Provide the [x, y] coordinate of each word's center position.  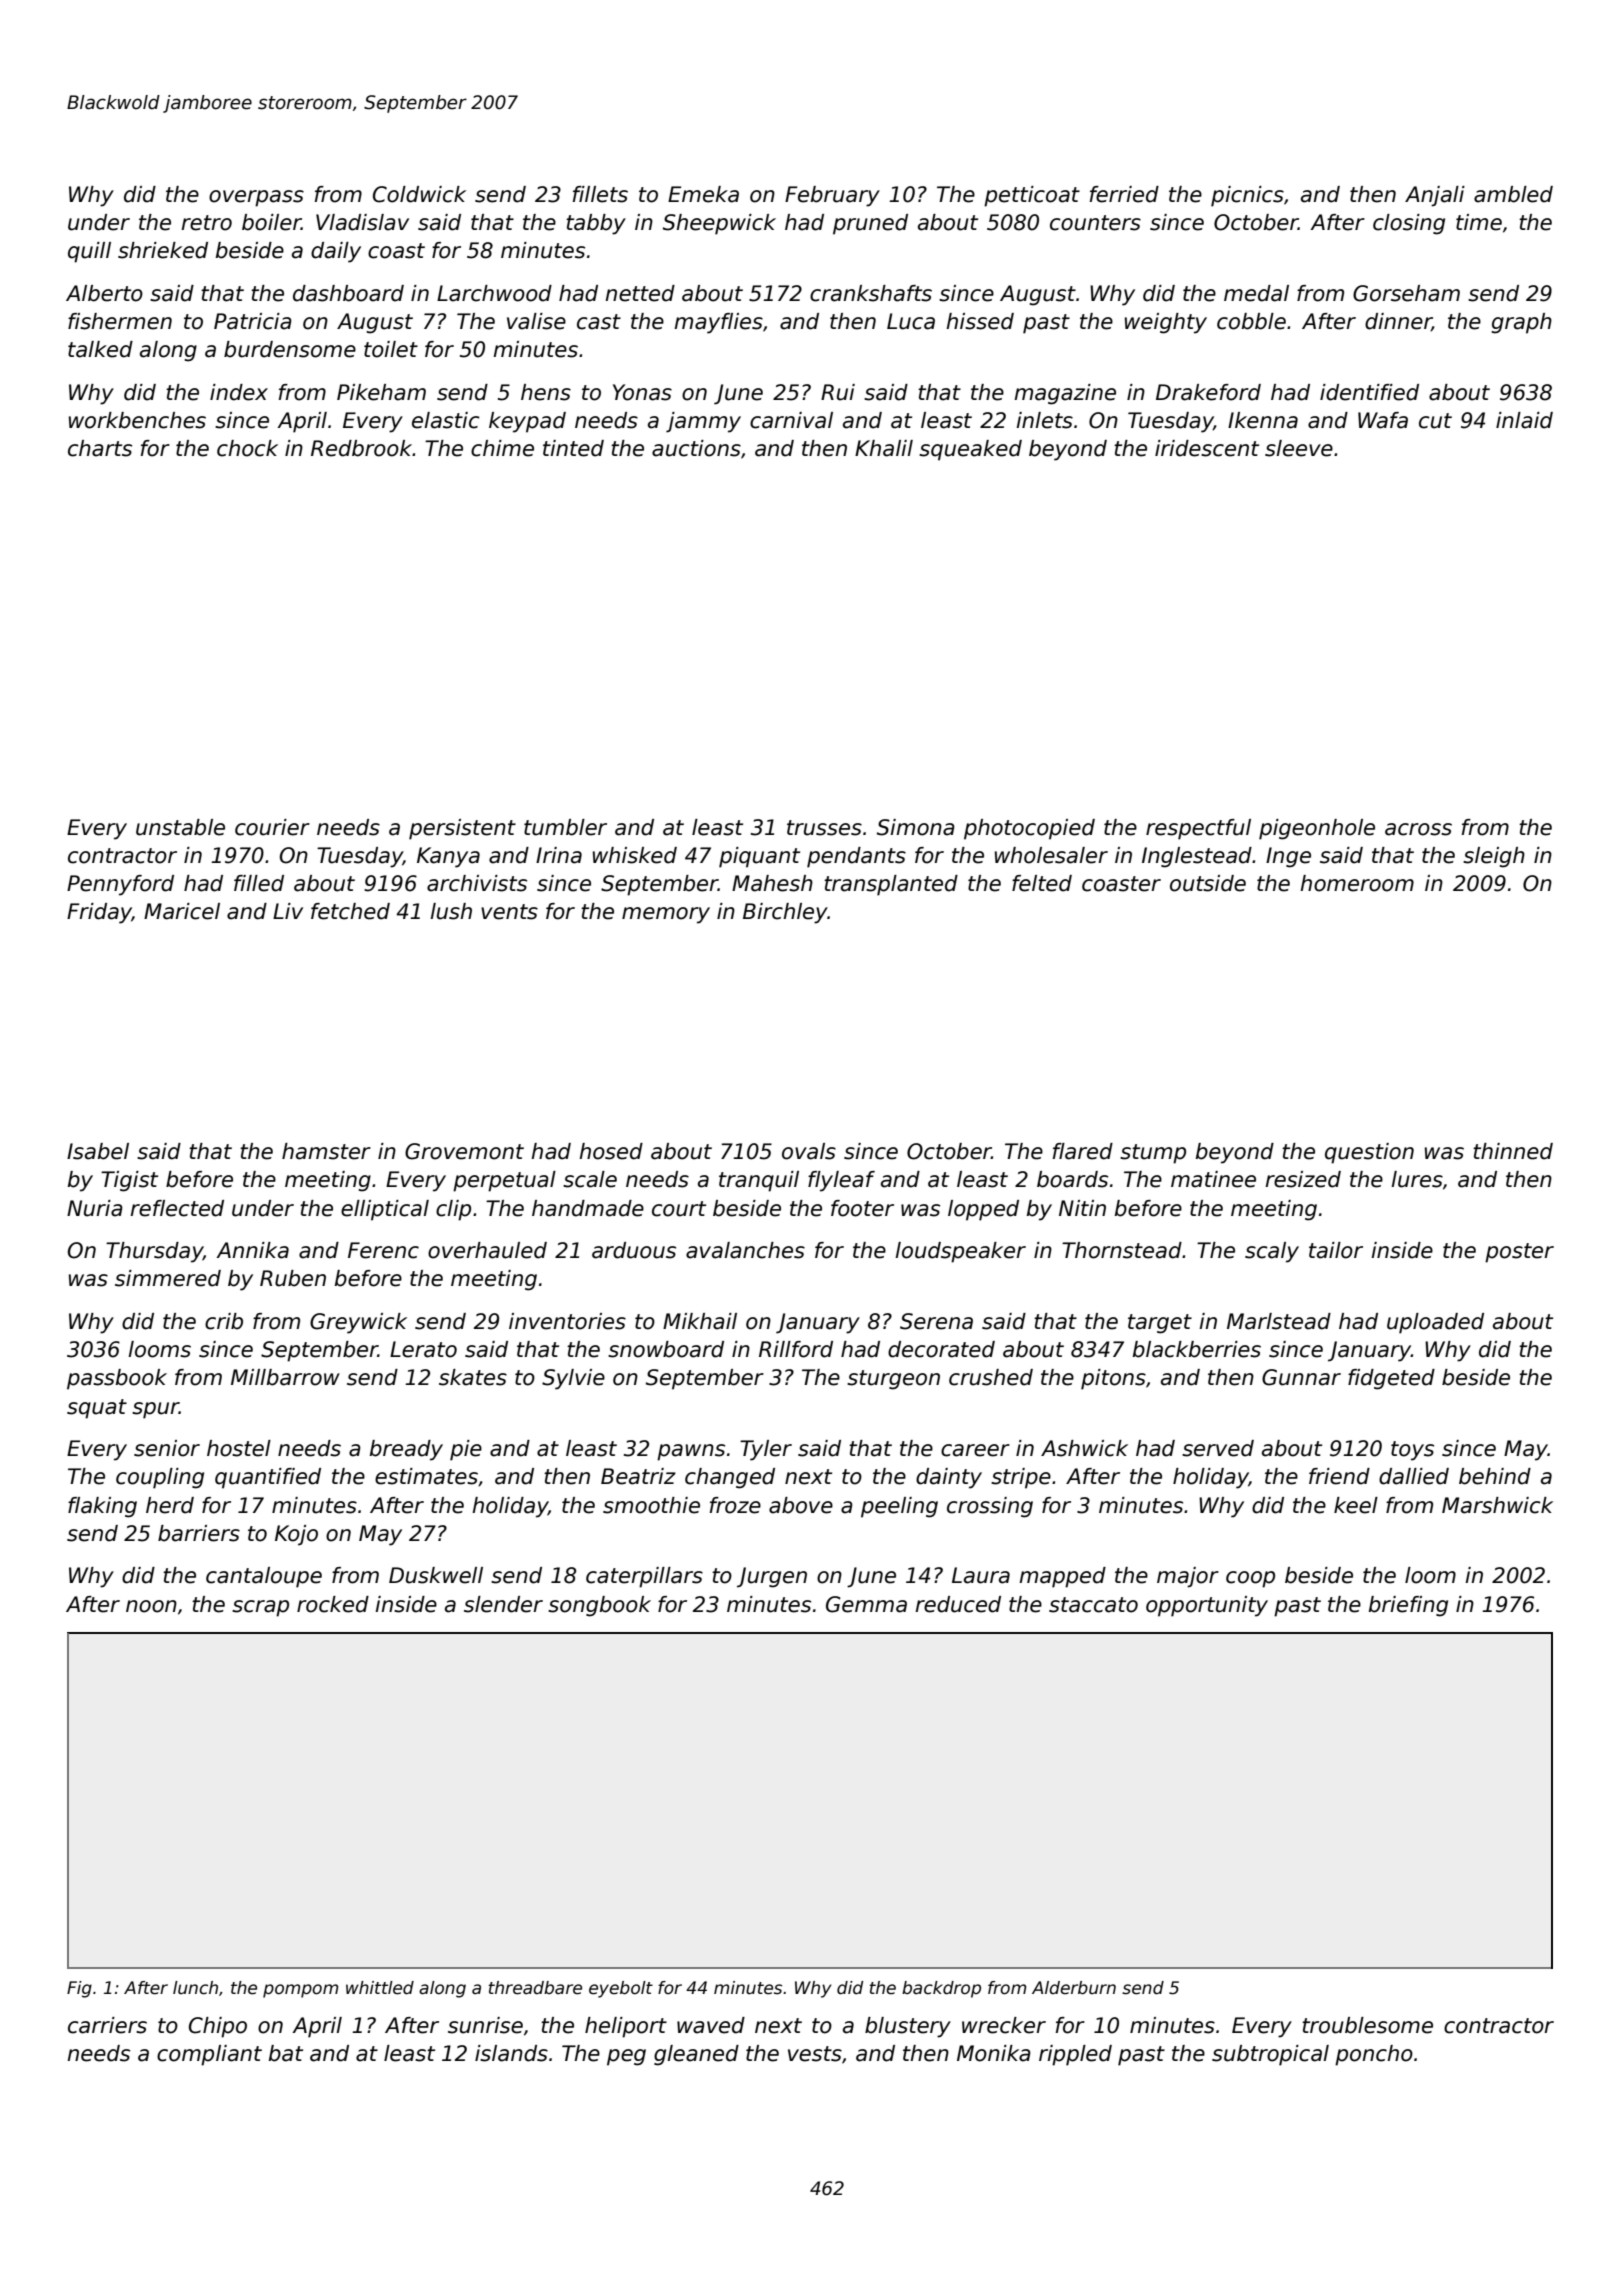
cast [599, 322]
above [801, 1505]
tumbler [565, 827]
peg [626, 2057]
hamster [326, 1151]
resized [1303, 1179]
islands [511, 2053]
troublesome [1367, 2025]
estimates [426, 1476]
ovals [809, 1151]
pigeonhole [1317, 829]
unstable [180, 827]
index [239, 392]
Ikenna [1263, 420]
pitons [1113, 1379]
